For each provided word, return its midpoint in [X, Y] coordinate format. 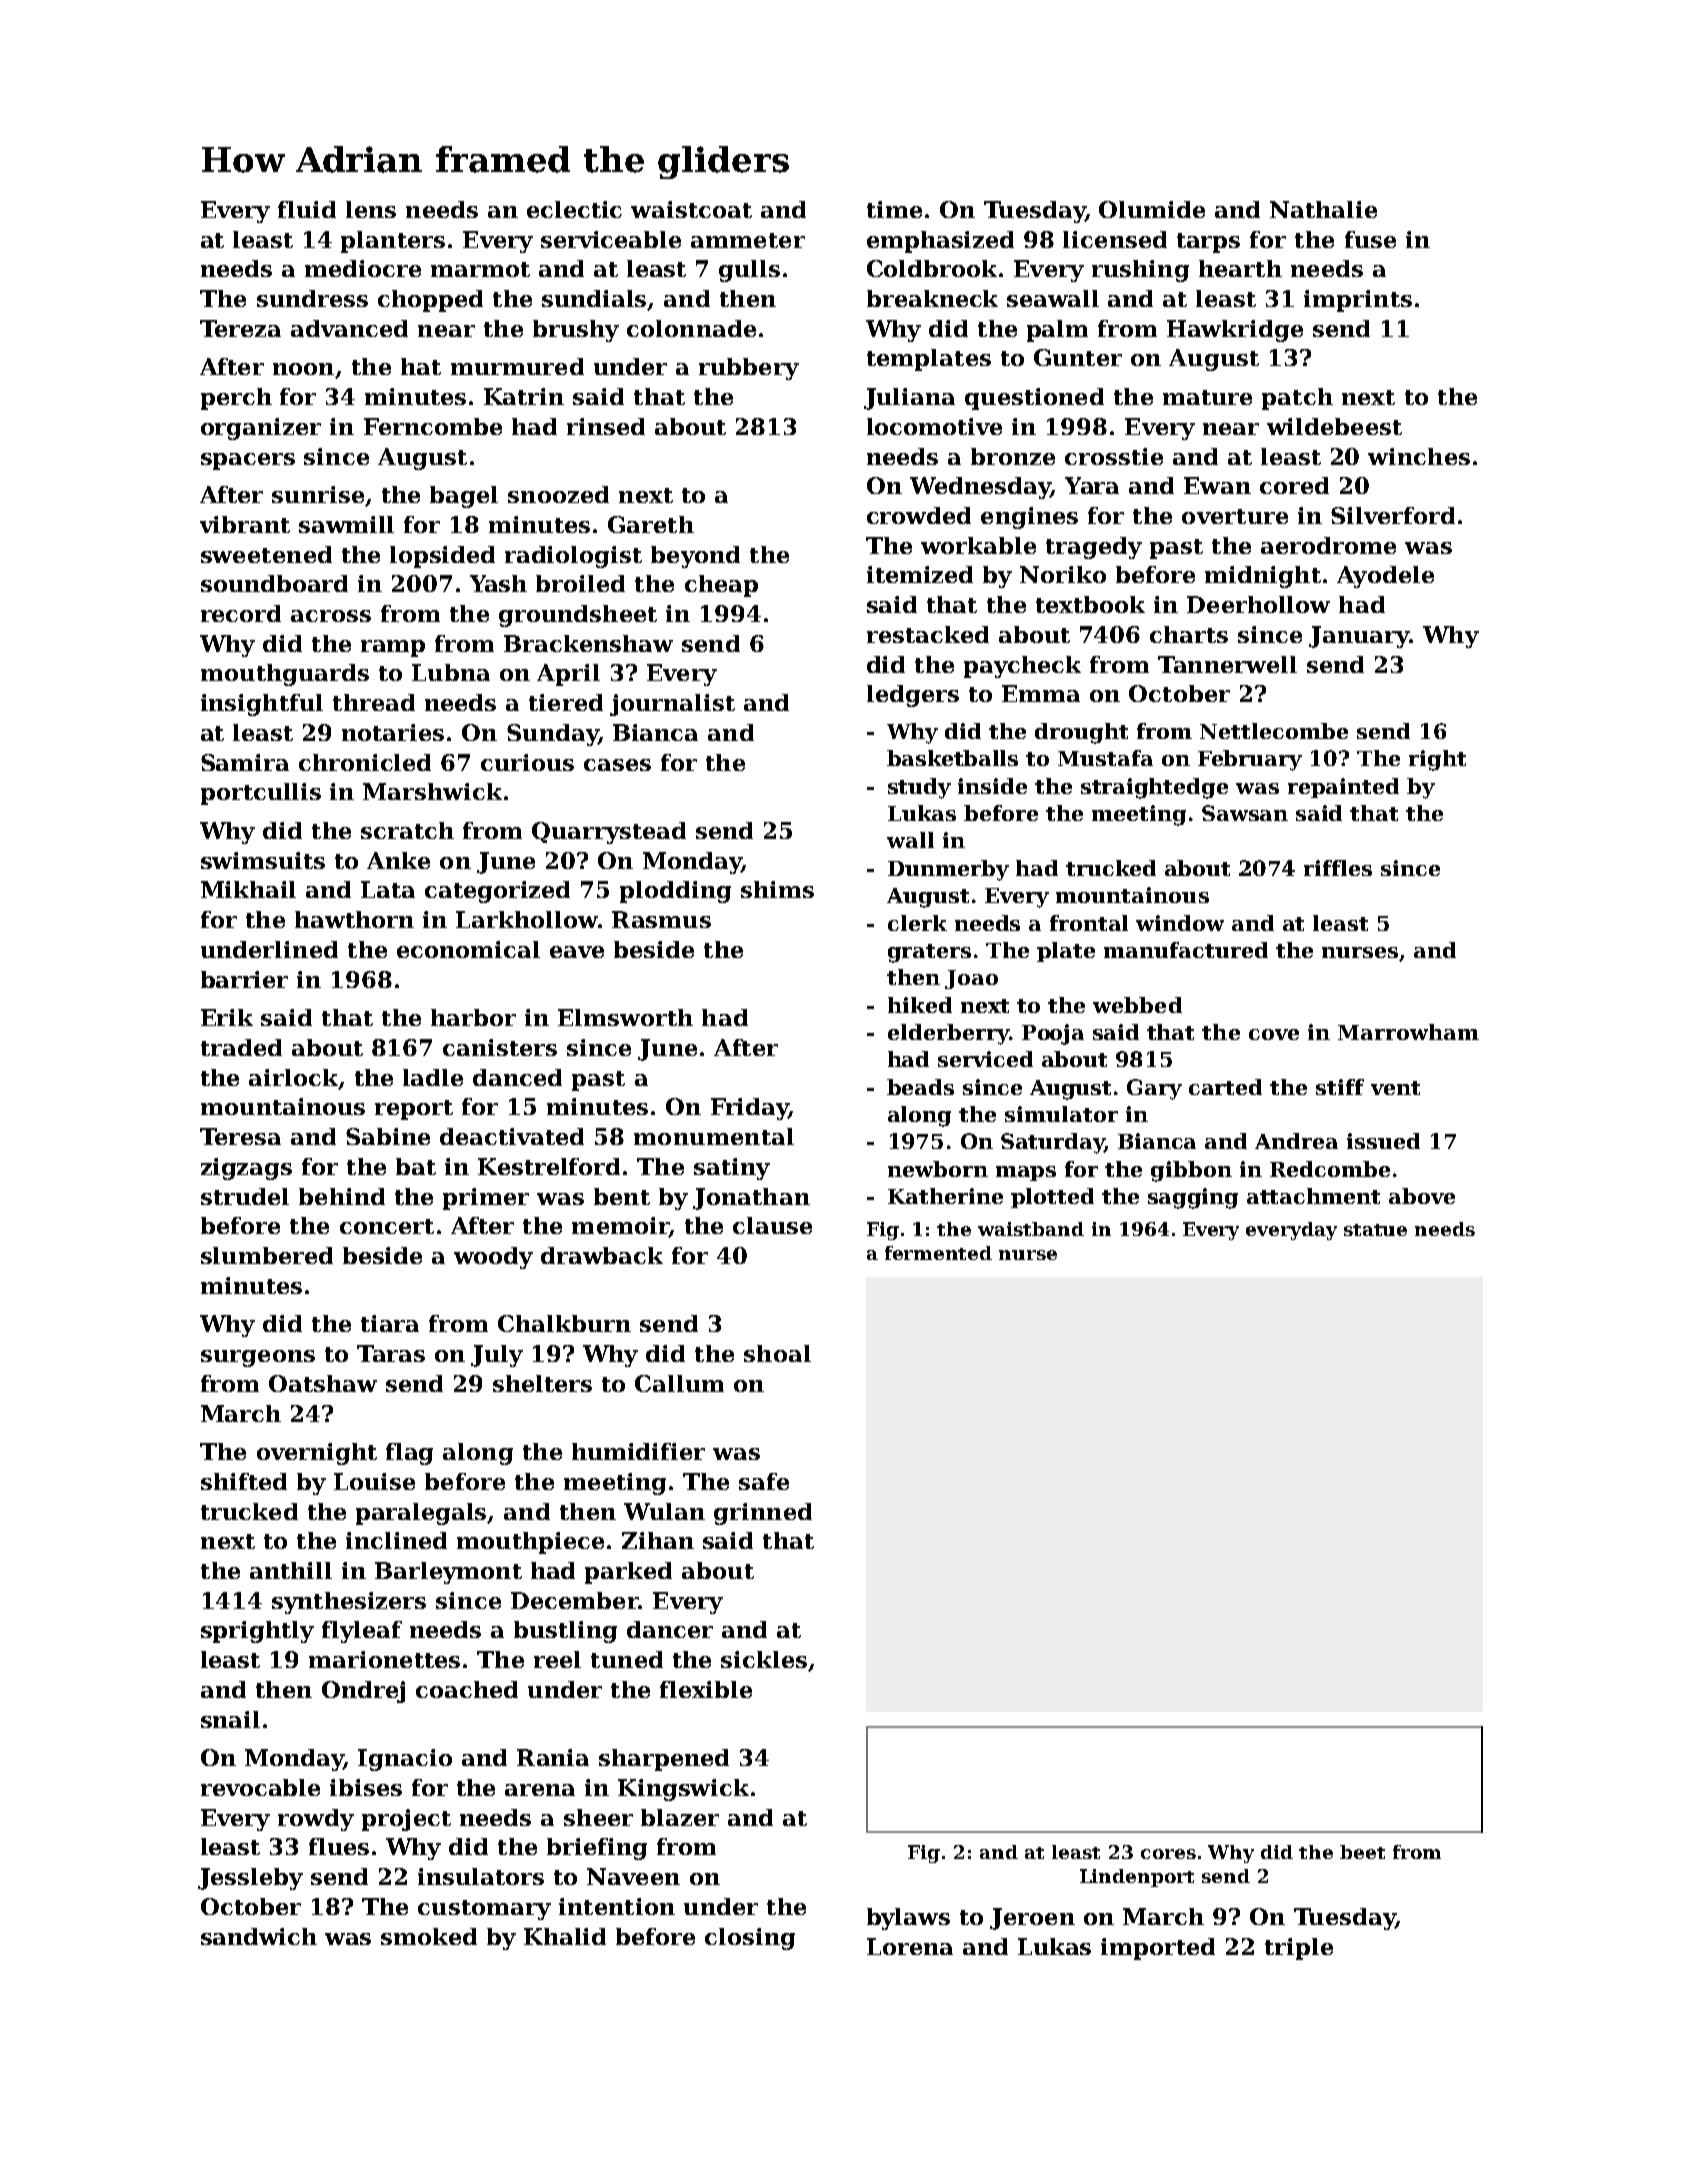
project [406, 1820]
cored [1294, 485]
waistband [1031, 1229]
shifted [244, 1481]
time [894, 209]
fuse [1370, 239]
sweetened [266, 554]
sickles [764, 1659]
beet [1362, 1852]
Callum [679, 1383]
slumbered [267, 1255]
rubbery [749, 369]
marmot [480, 269]
